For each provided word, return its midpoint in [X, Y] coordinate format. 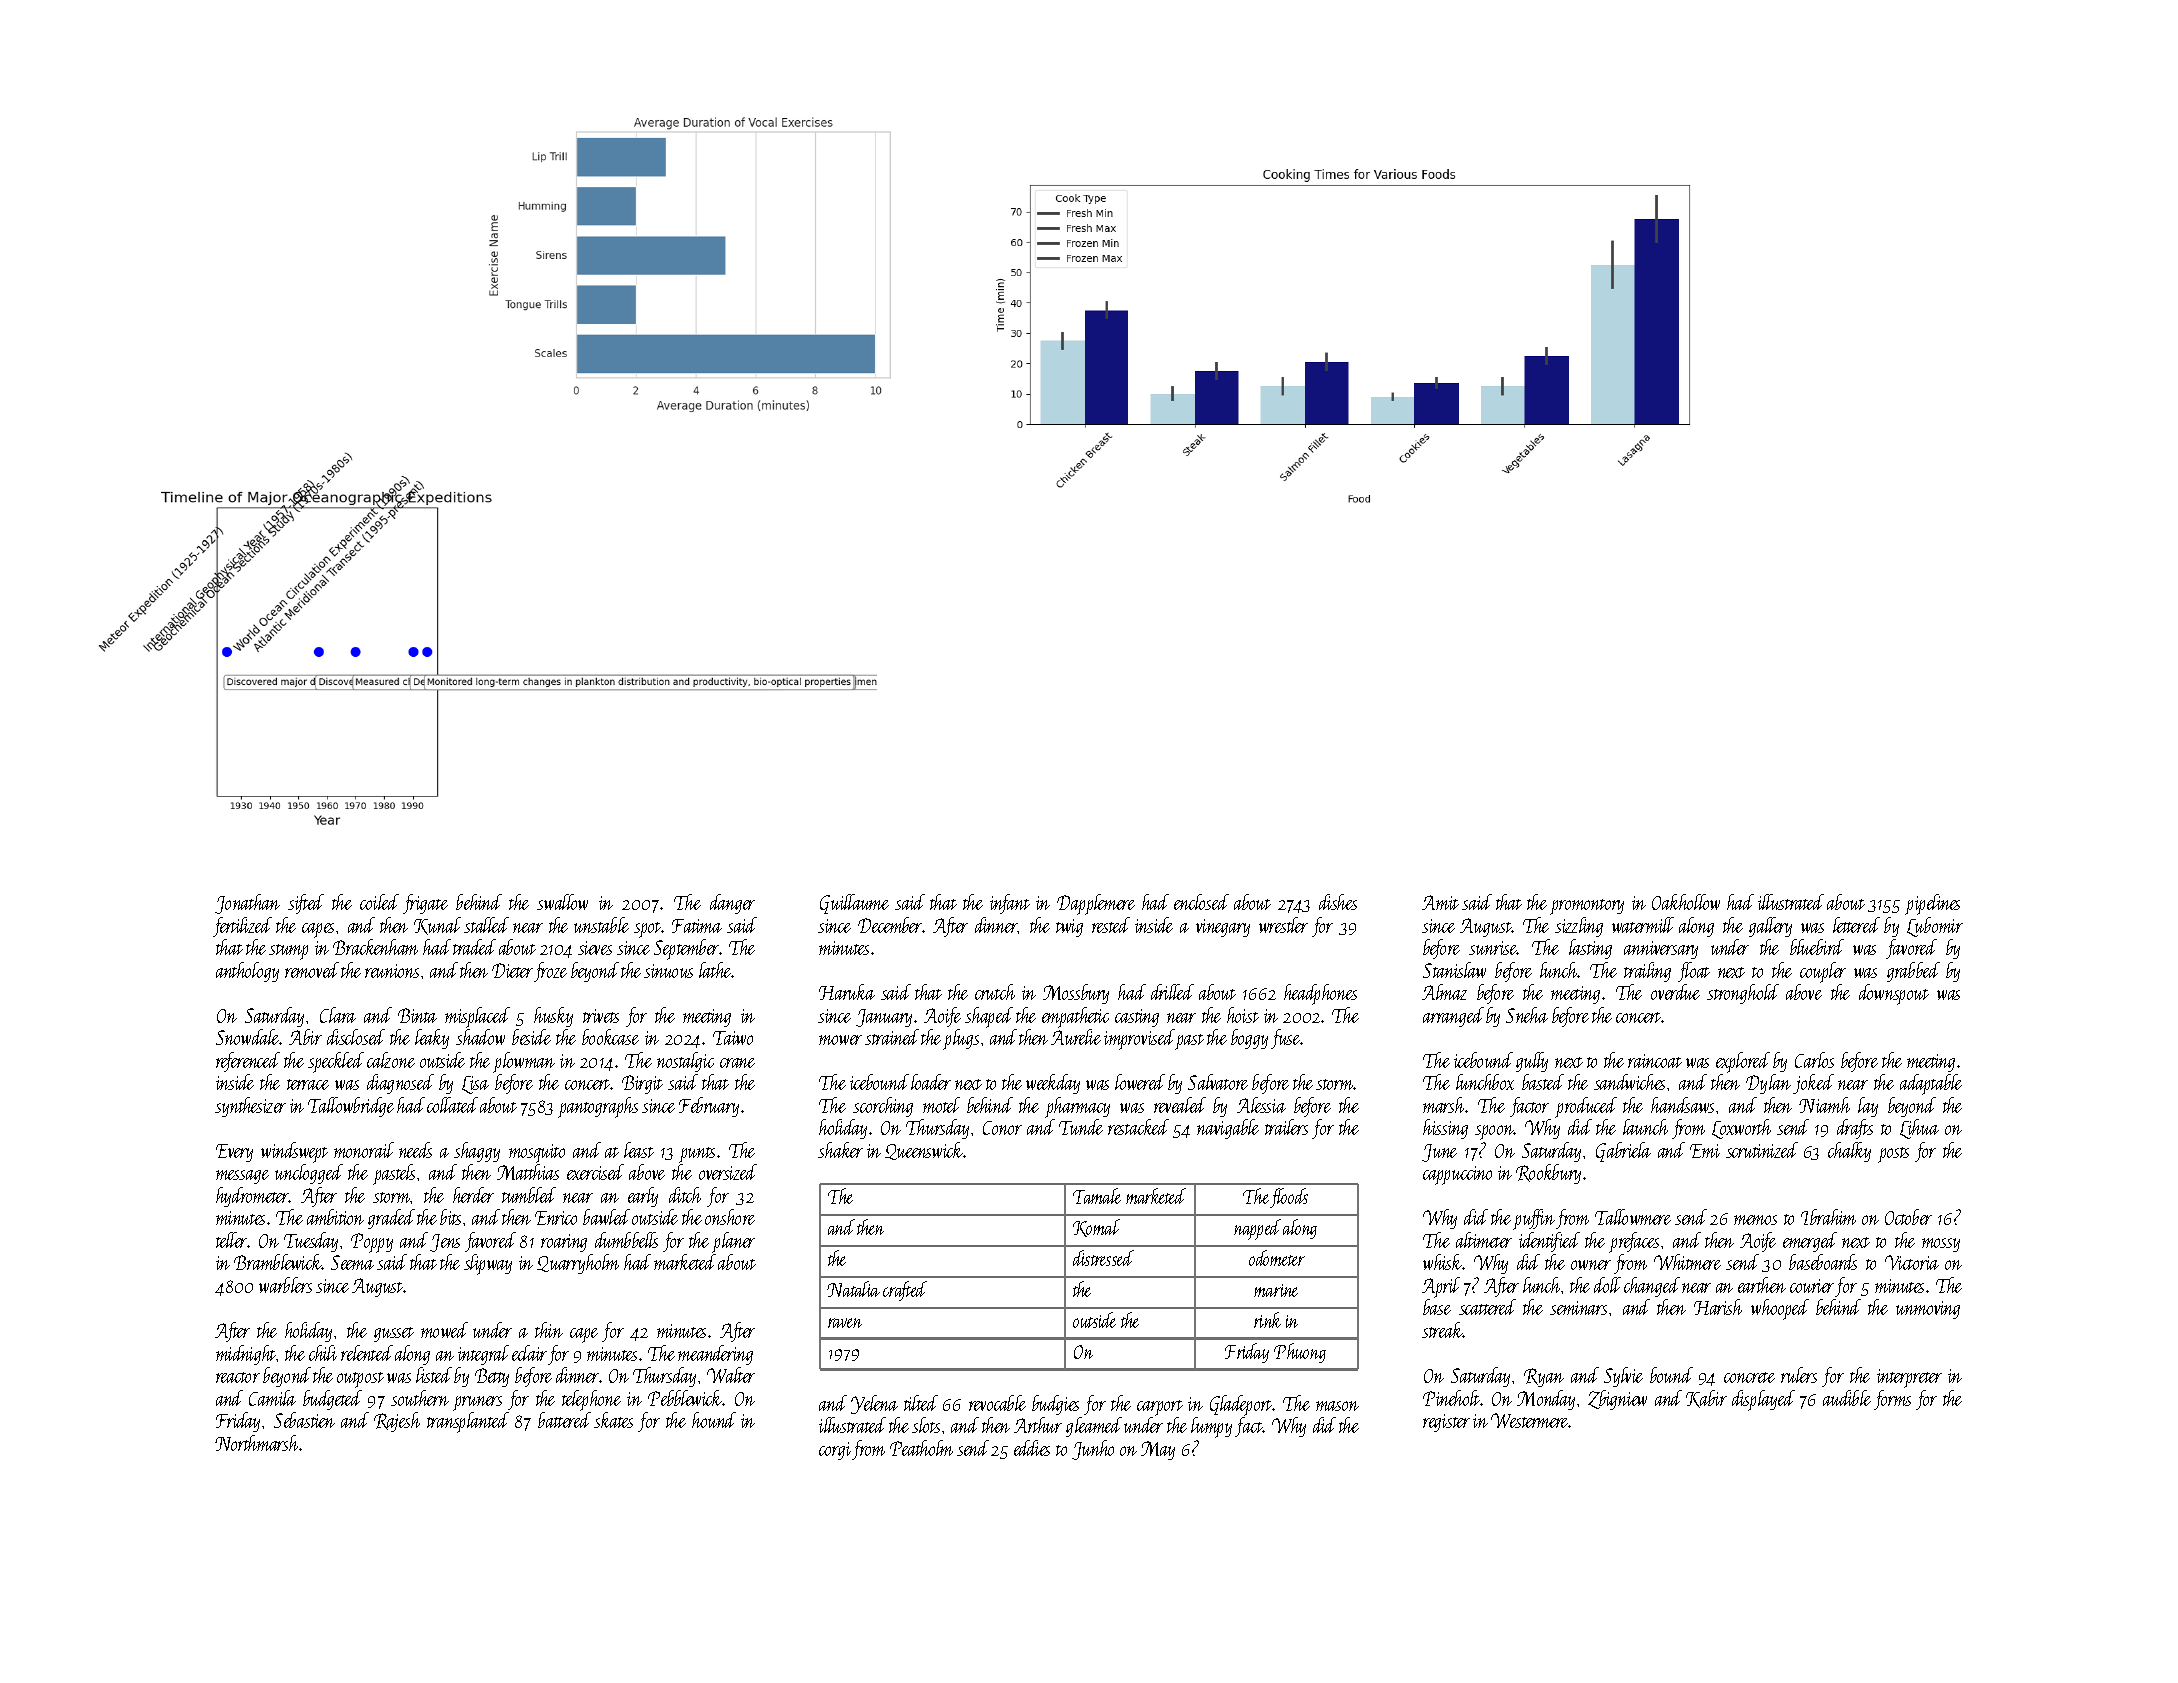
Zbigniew [1617, 1400]
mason [1337, 1406]
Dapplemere [1096, 904]
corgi [835, 1451]
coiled [379, 902]
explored [1743, 1062]
